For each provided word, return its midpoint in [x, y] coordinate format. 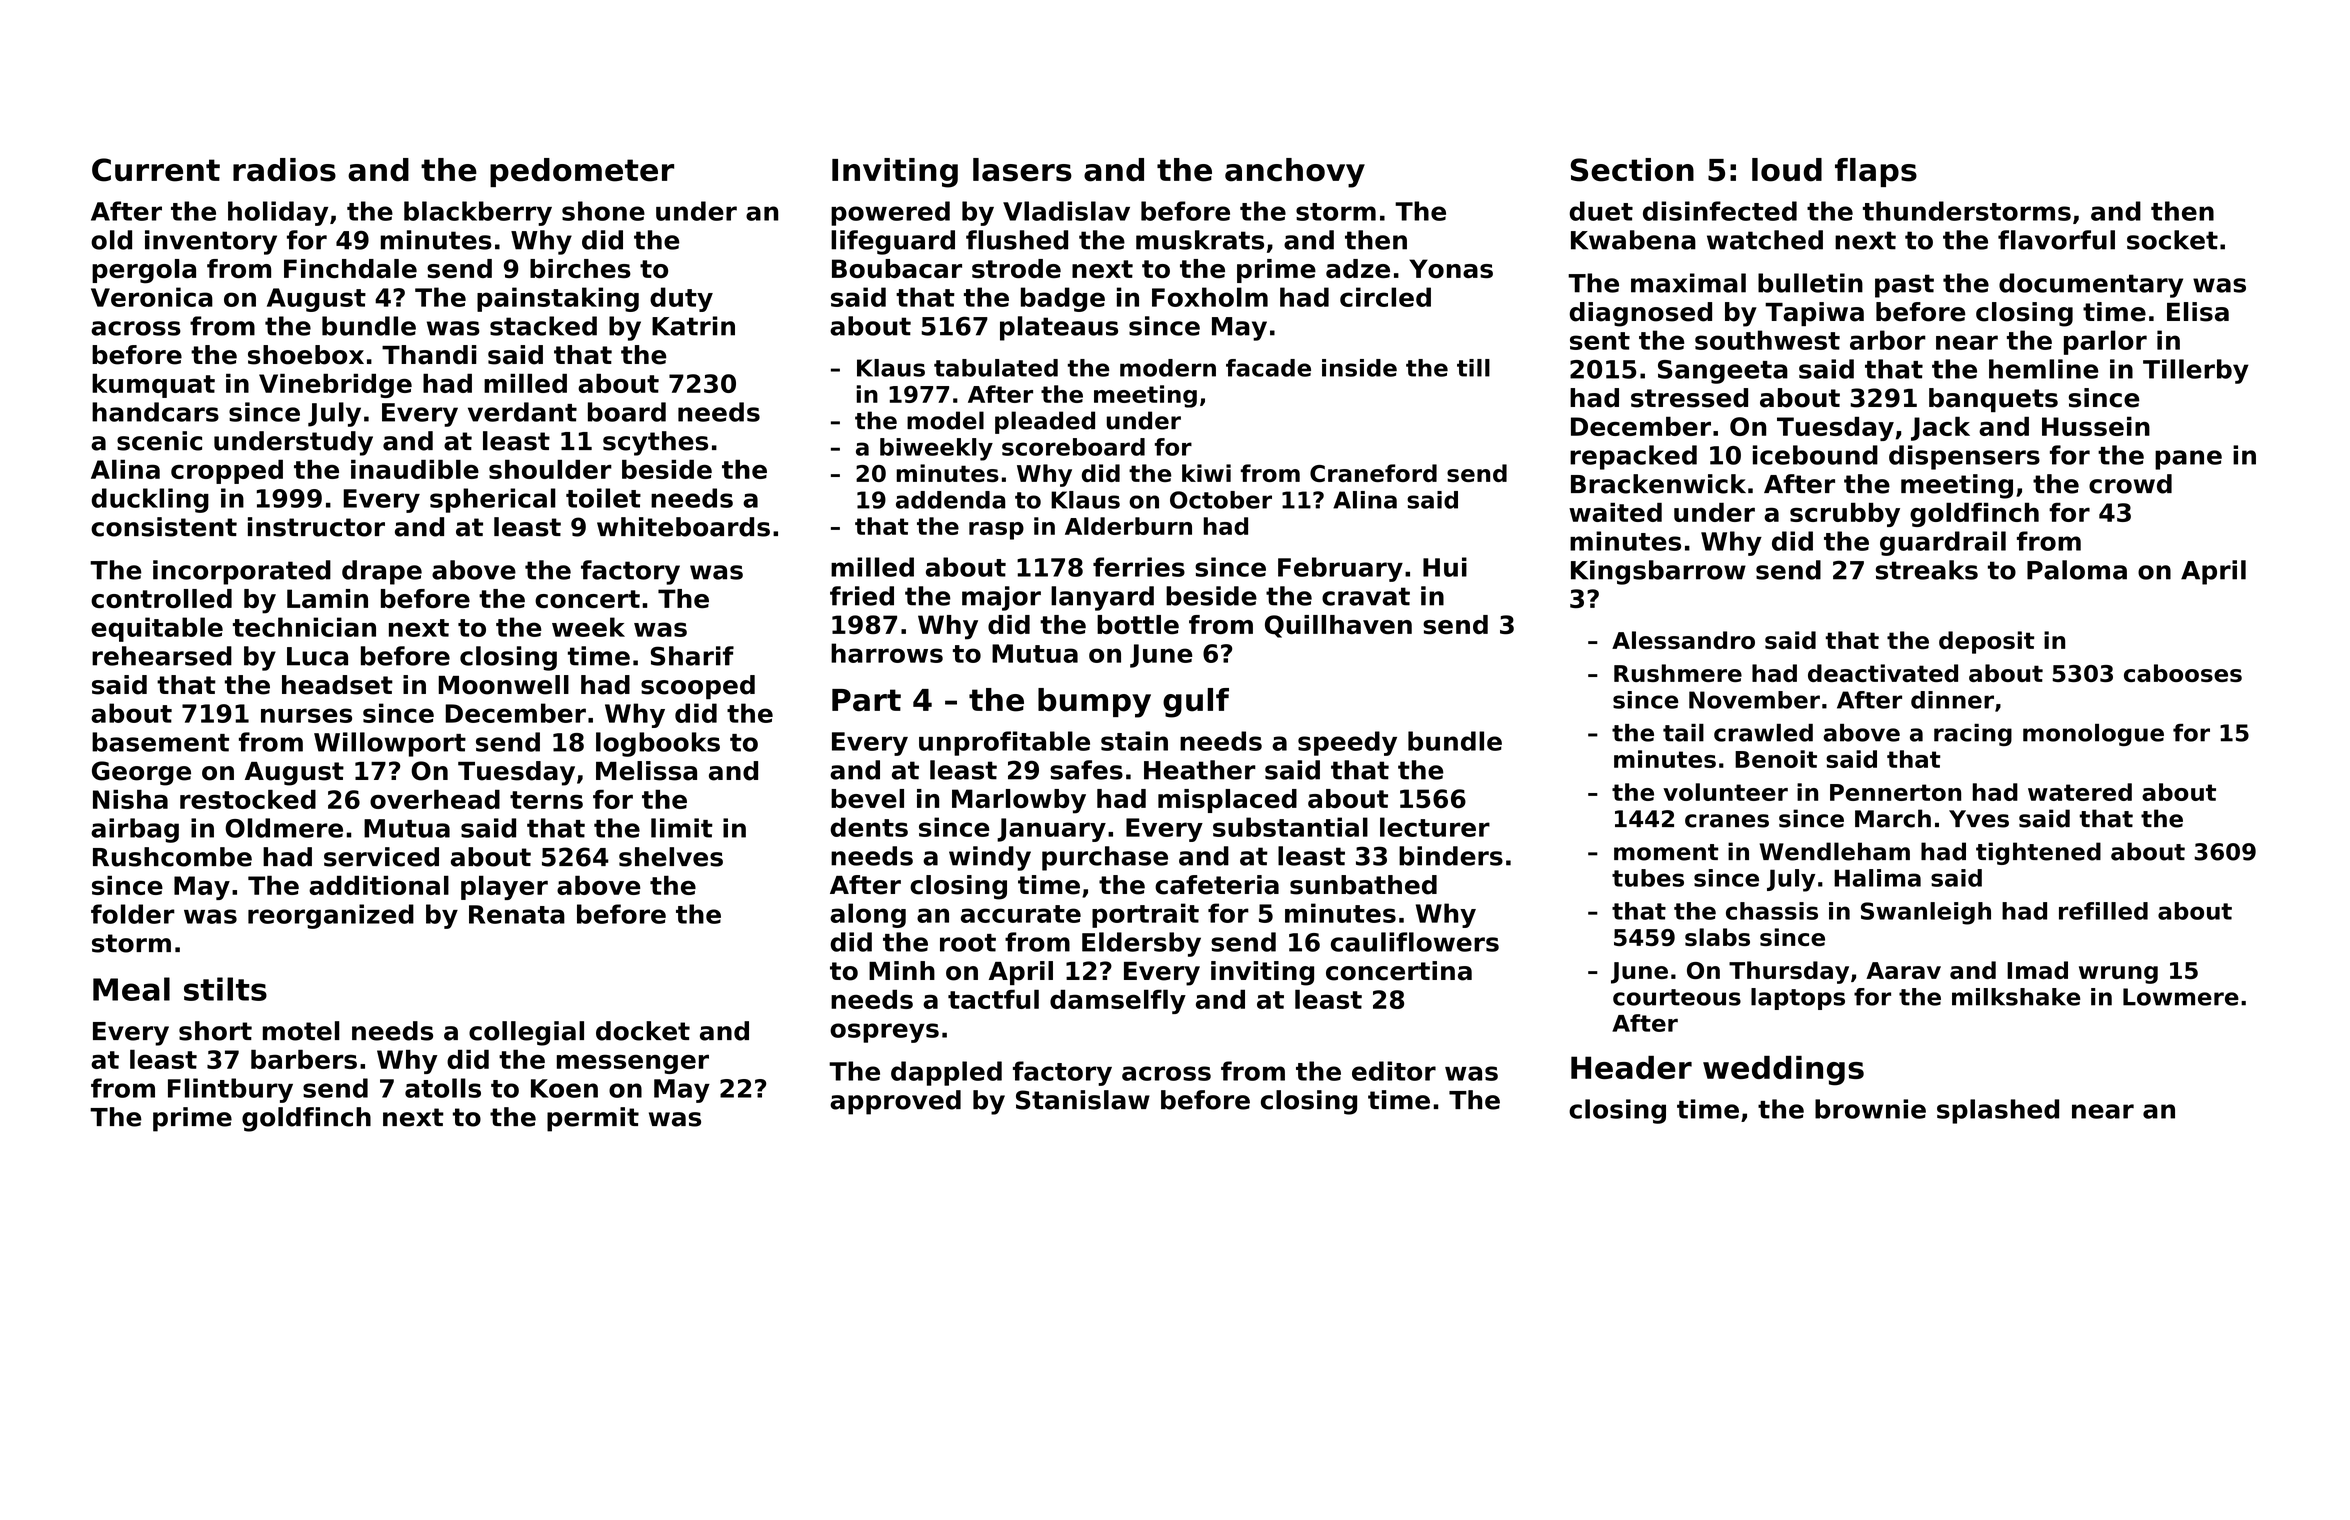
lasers [1022, 170]
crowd [2130, 484]
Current [156, 170]
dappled [946, 1073]
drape [382, 572]
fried [862, 596]
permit [593, 1119]
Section [1632, 170]
